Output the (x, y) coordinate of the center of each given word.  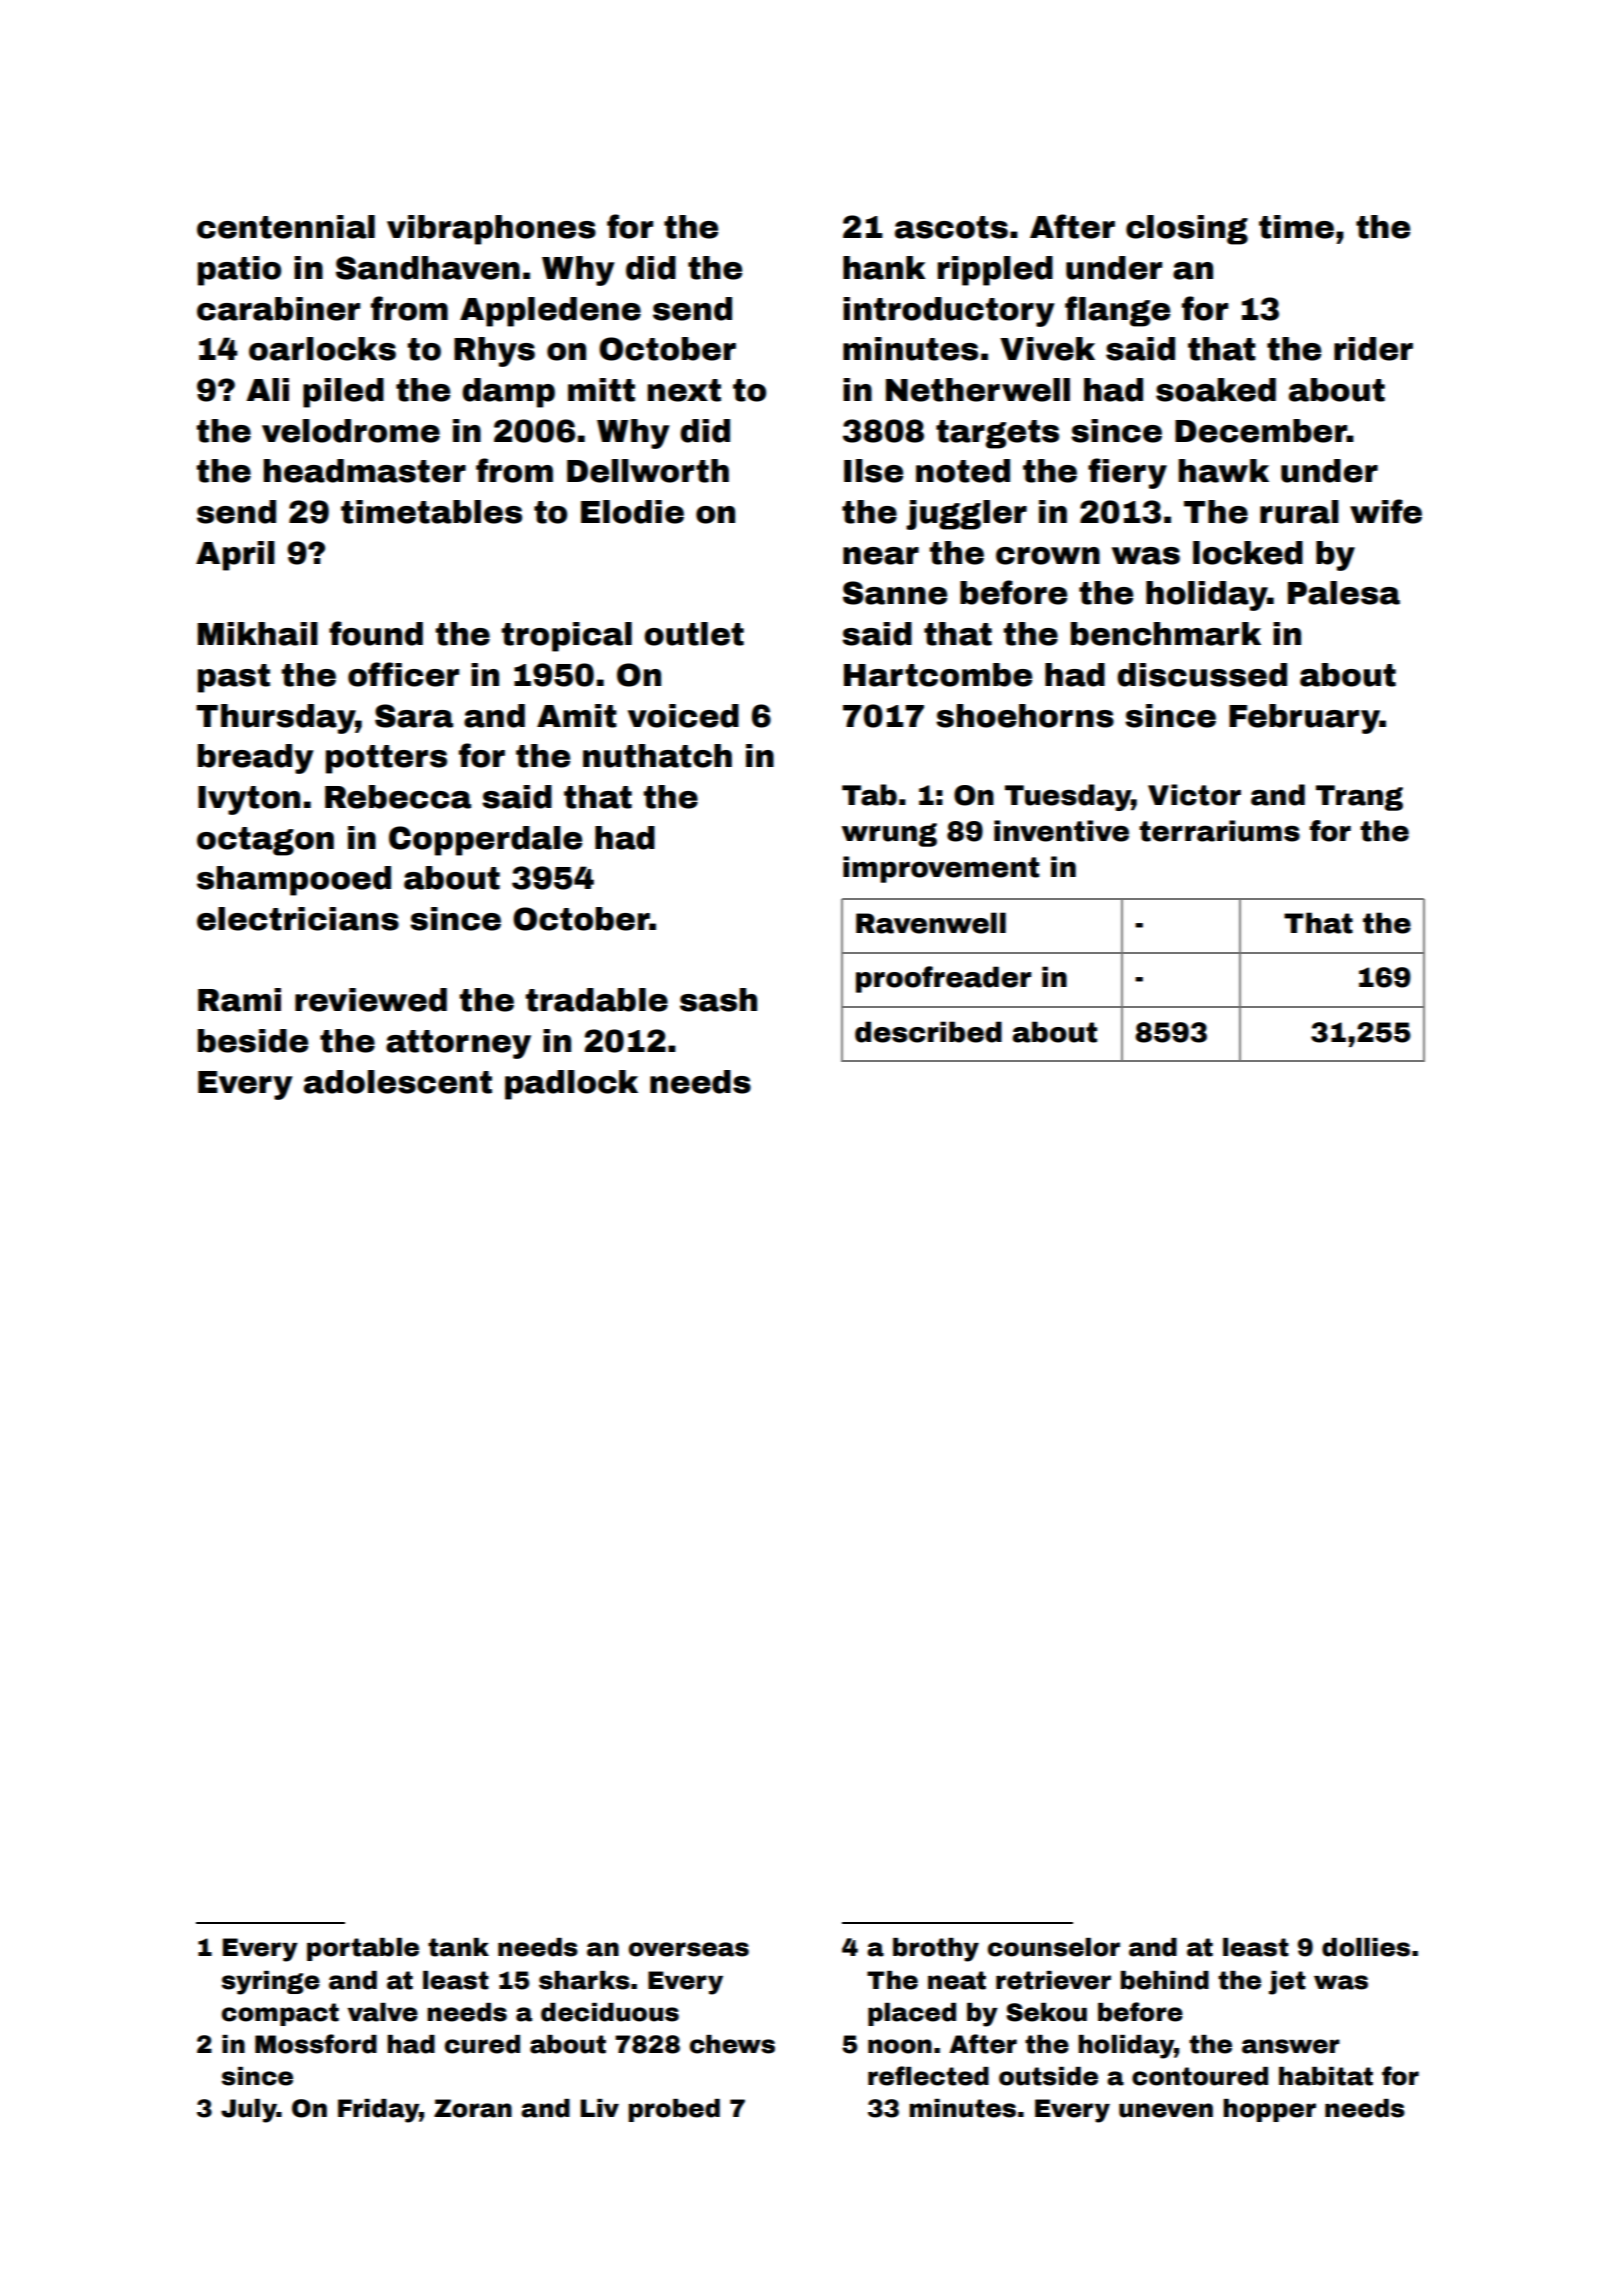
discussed (1202, 675)
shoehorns (1025, 716)
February (1304, 719)
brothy (936, 1950)
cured (482, 2044)
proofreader (943, 979)
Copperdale (485, 841)
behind (1165, 1980)
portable (363, 1949)
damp (508, 393)
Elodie (632, 512)
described (928, 1032)
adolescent (398, 1082)
